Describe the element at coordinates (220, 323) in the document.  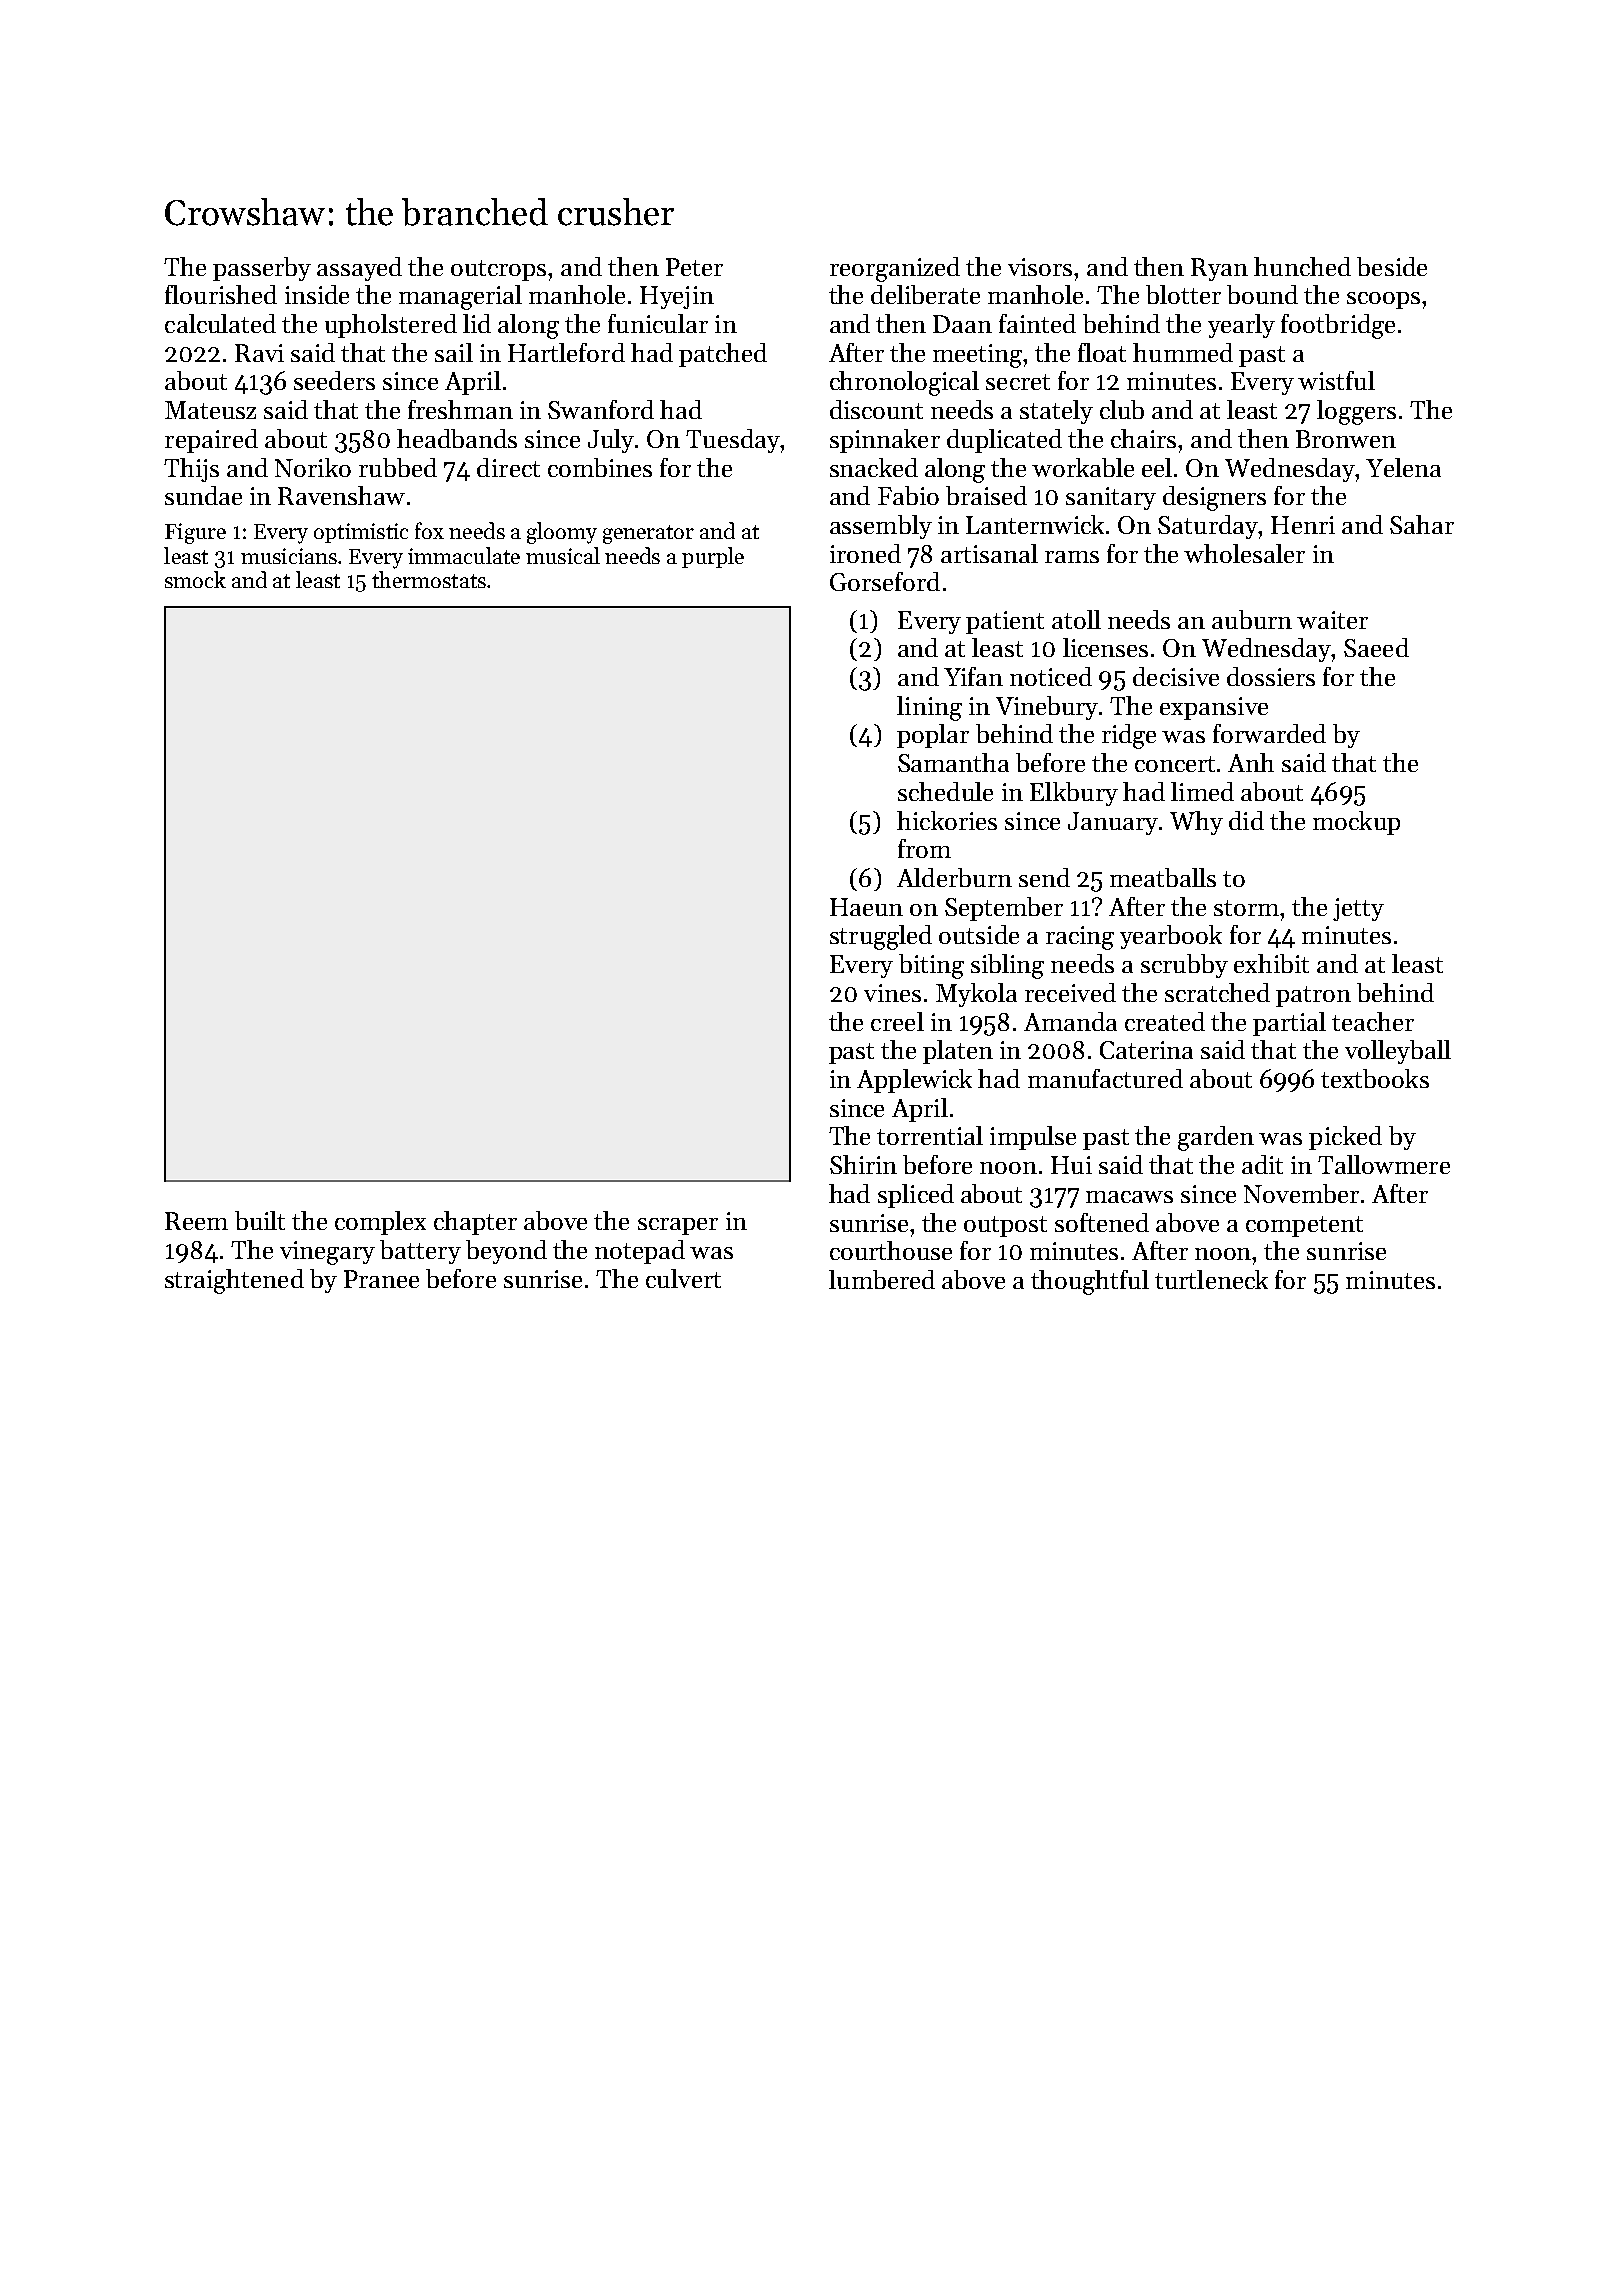
I see `calculated` at that location.
